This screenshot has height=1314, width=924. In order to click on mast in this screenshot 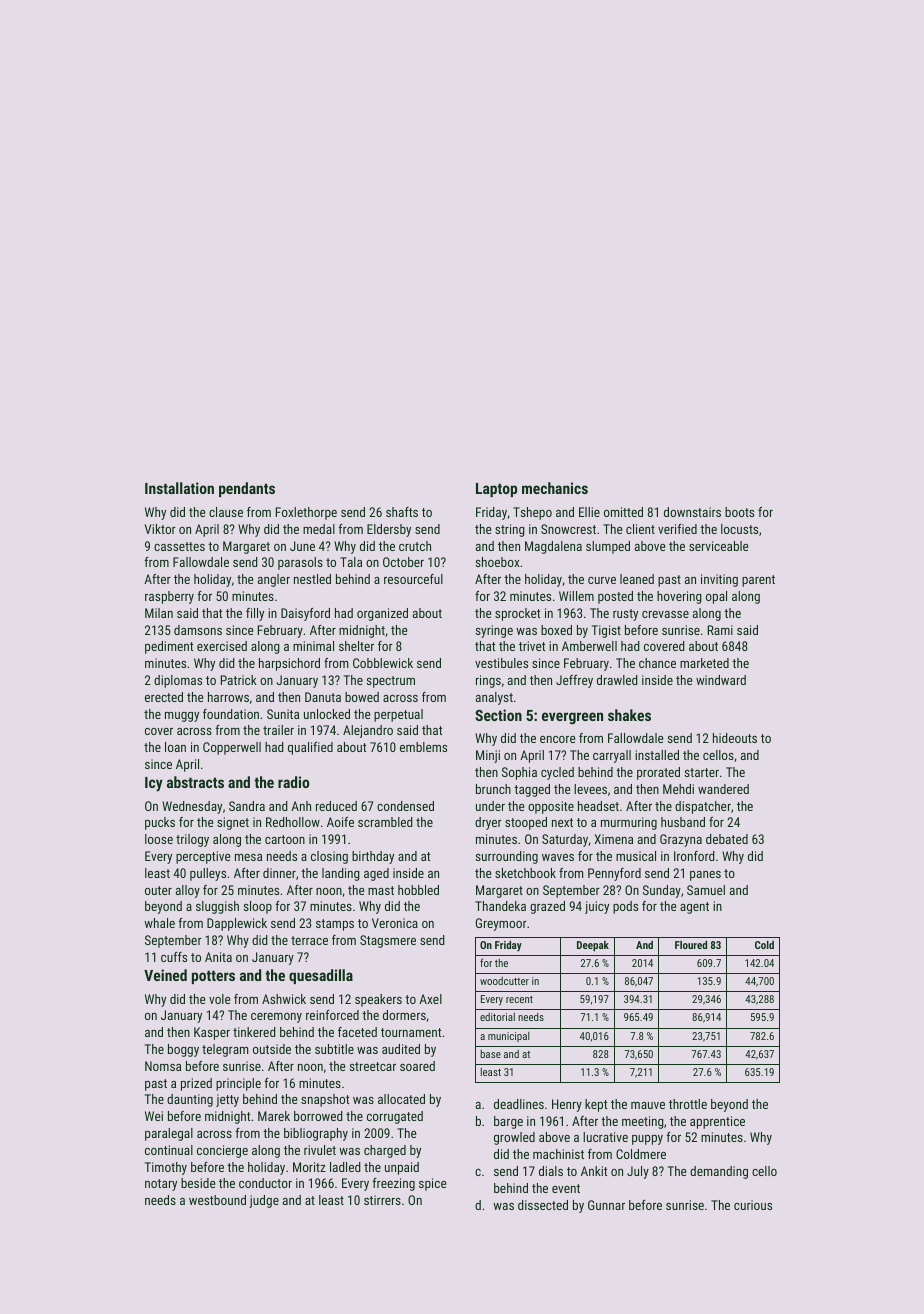, I will do `click(381, 890)`.
